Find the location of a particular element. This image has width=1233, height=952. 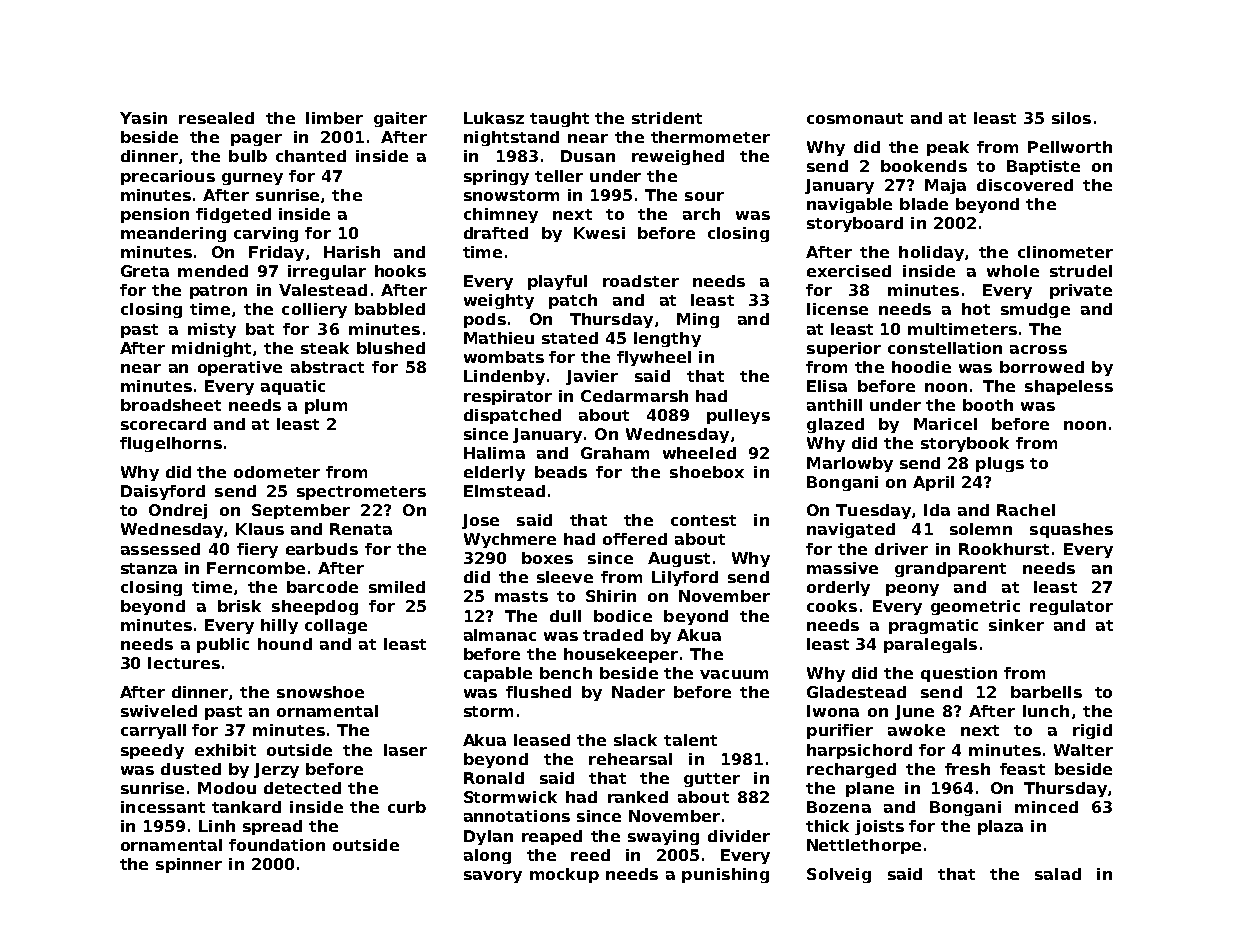

Elisa is located at coordinates (827, 386).
